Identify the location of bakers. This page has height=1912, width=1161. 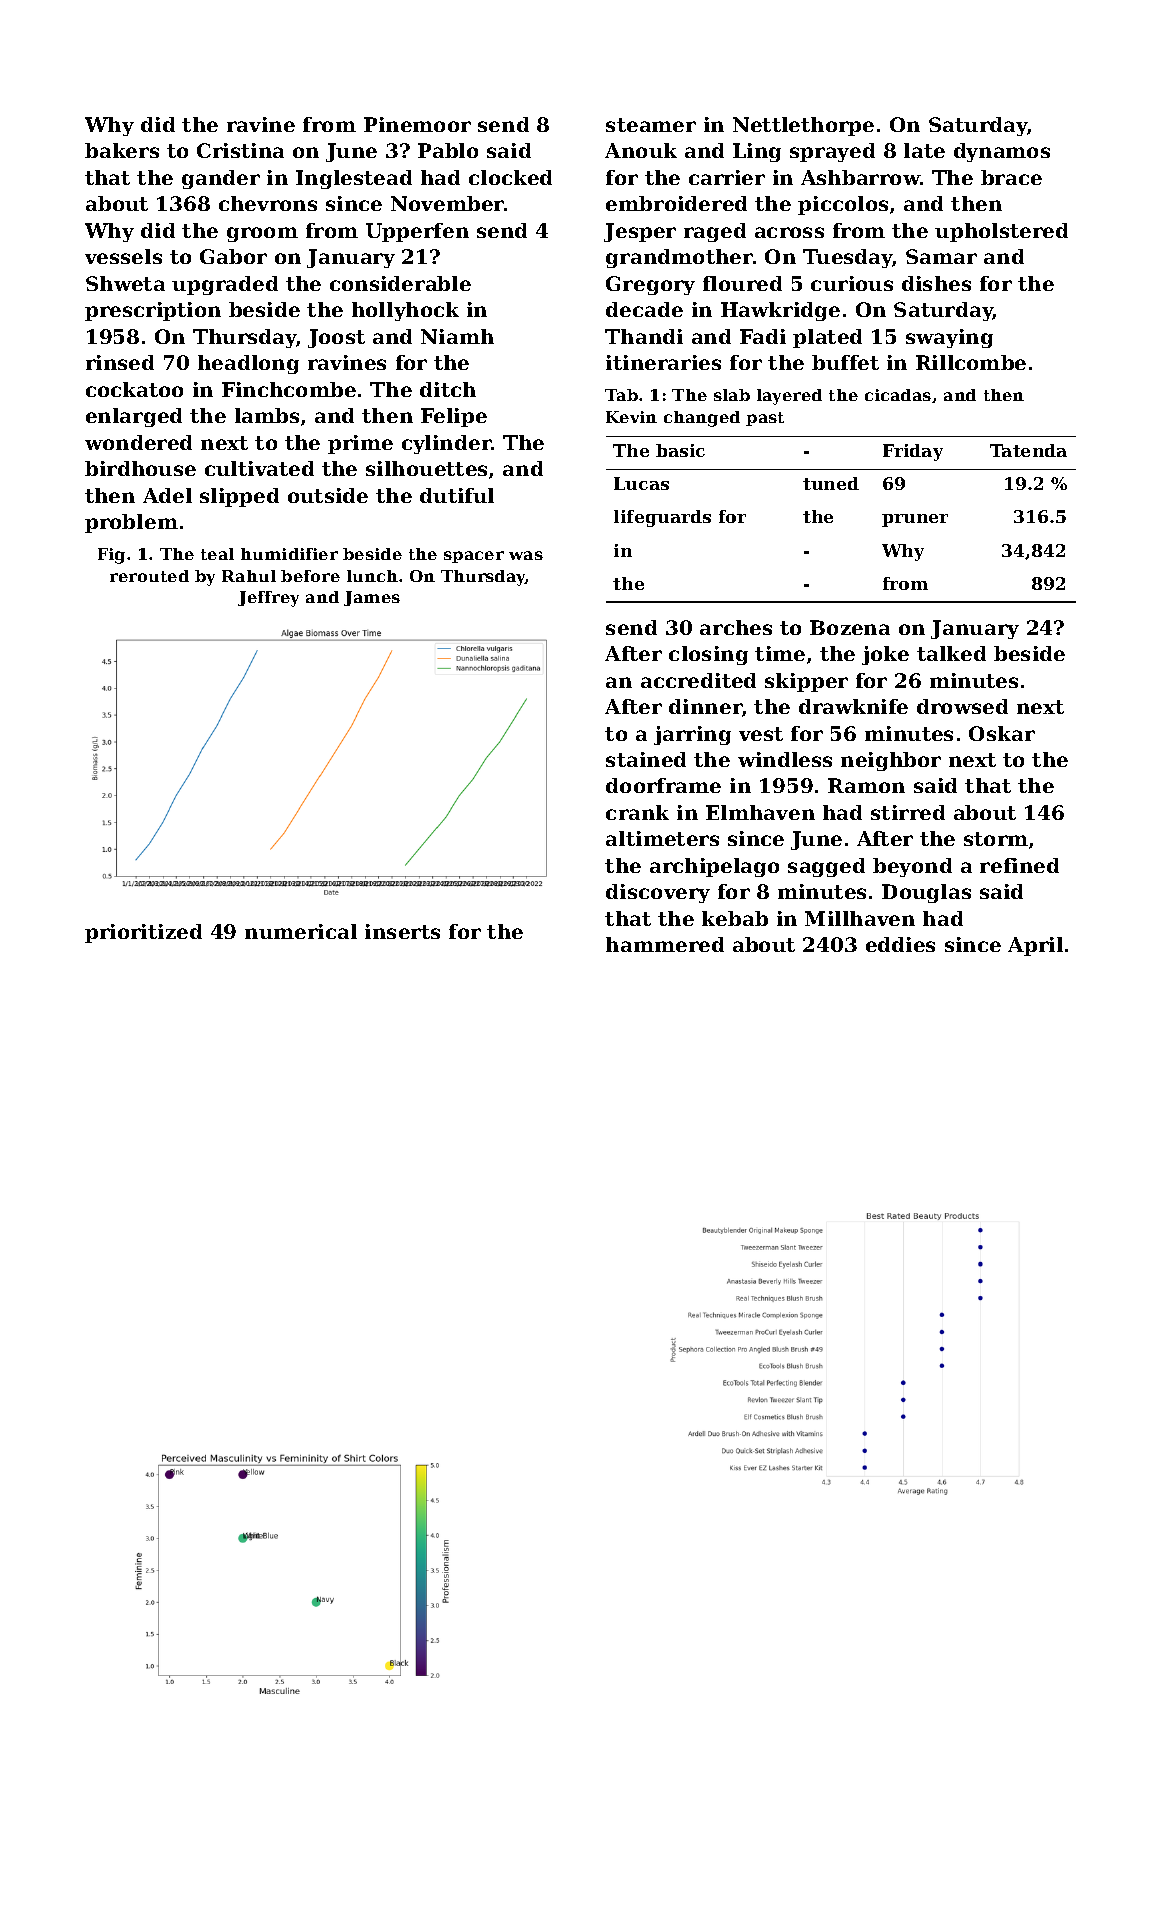
(122, 150).
